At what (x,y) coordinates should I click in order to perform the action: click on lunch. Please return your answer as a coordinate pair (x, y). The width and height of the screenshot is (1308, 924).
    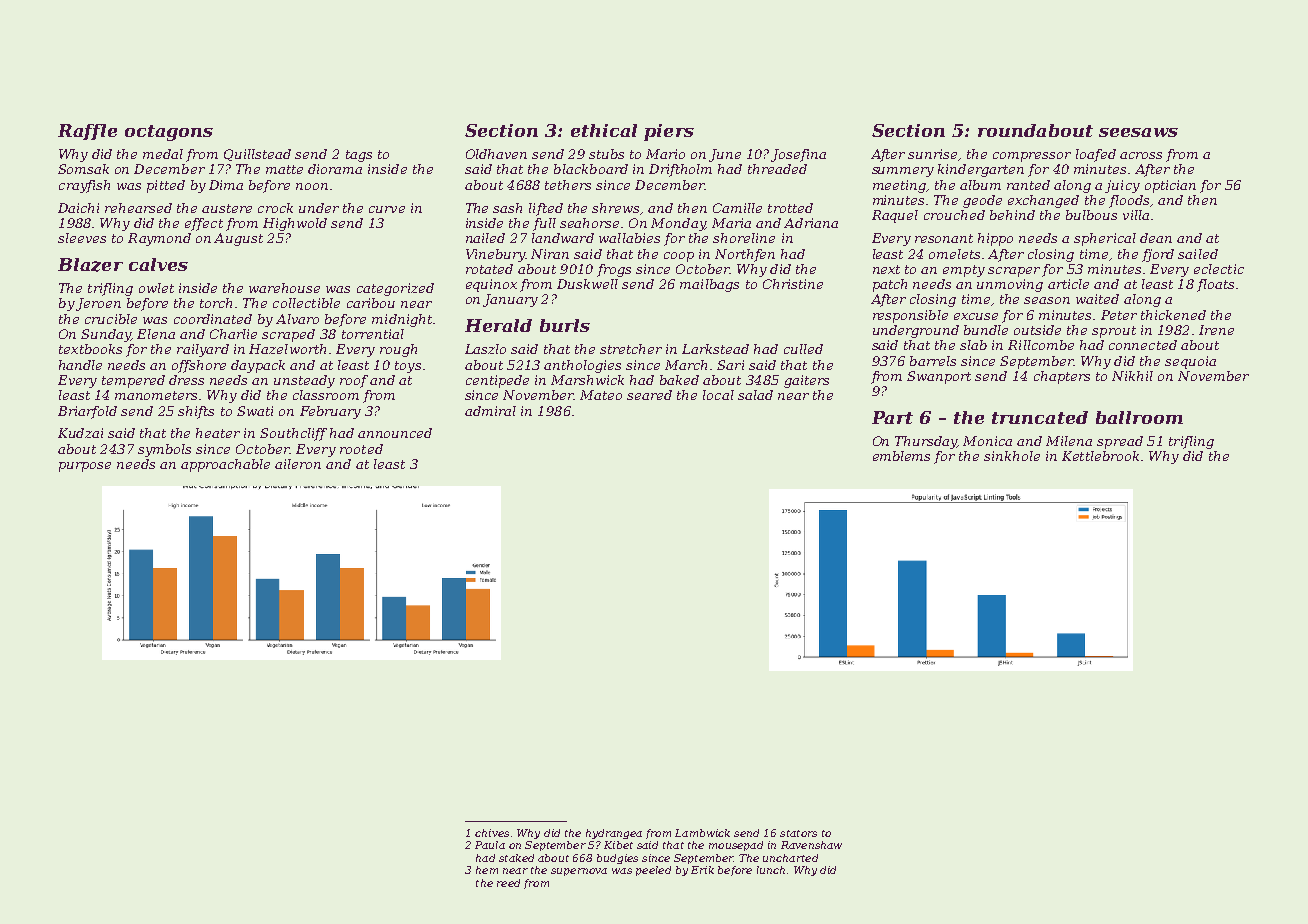
    Looking at the image, I should click on (771, 870).
